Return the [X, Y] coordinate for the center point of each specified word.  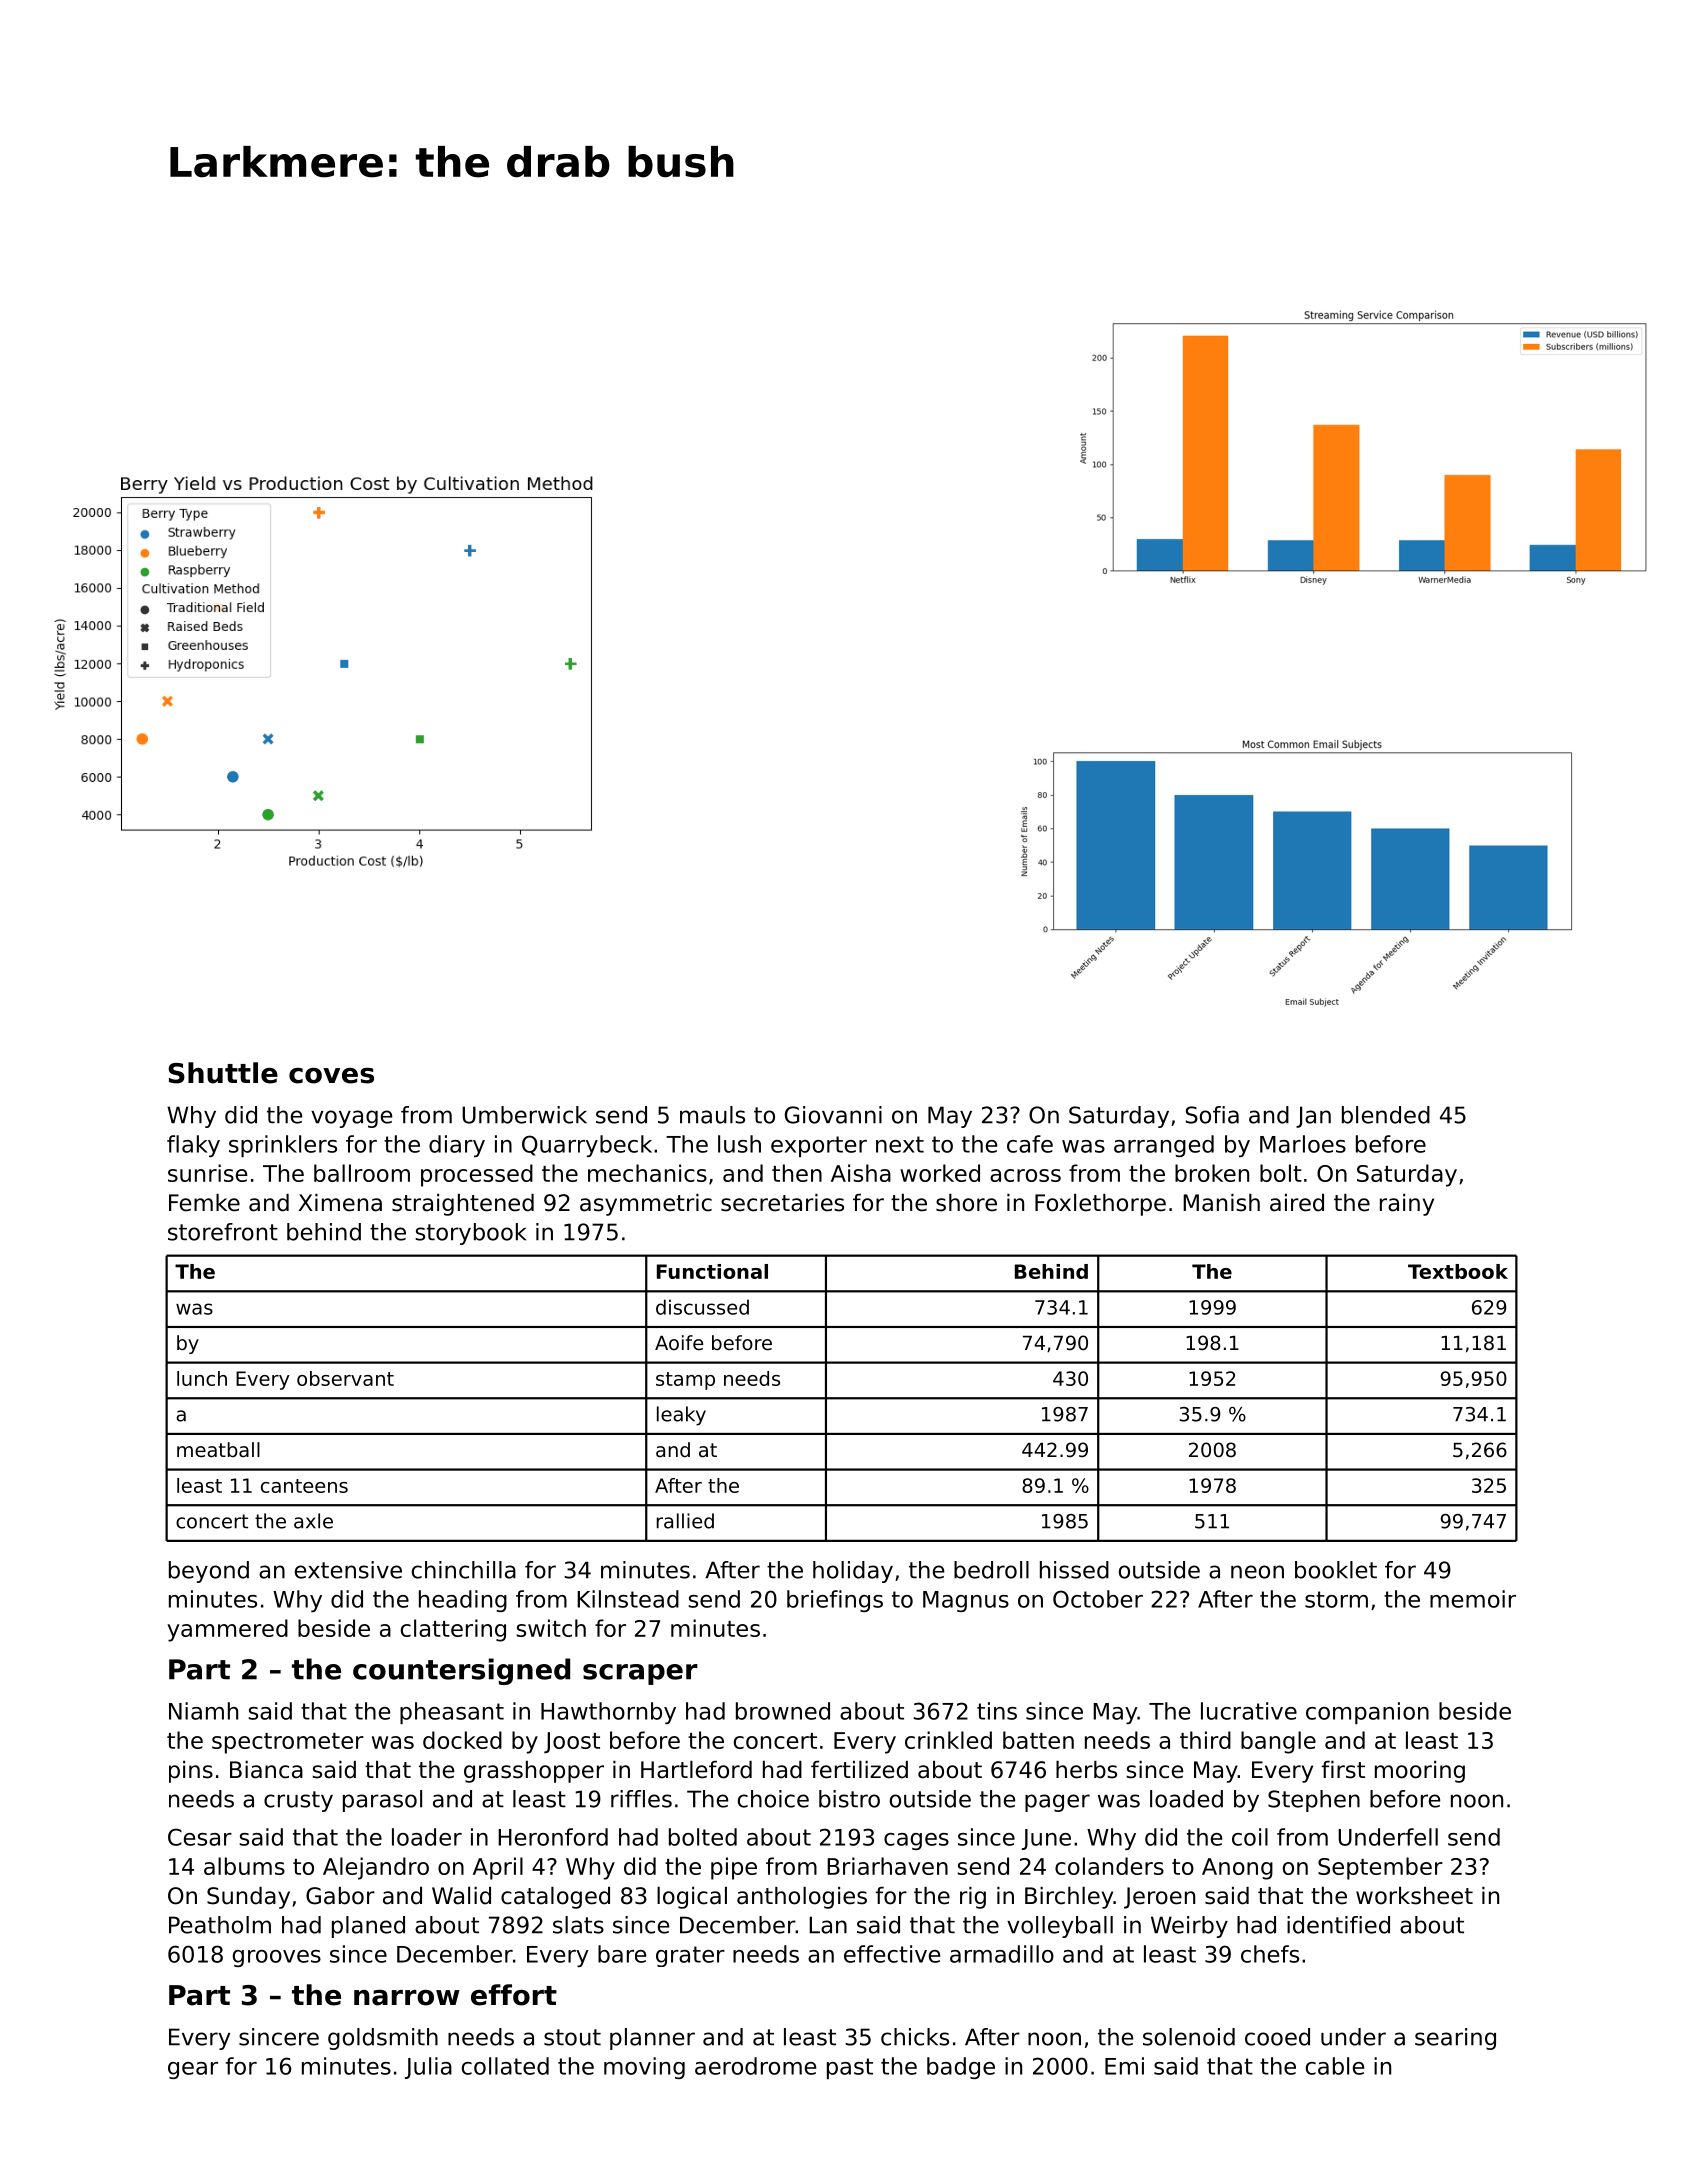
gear [193, 2070]
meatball [218, 1450]
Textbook [1458, 1271]
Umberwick [524, 1115]
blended [1386, 1115]
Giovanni [833, 1115]
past [850, 2068]
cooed [1277, 2037]
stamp [685, 1381]
